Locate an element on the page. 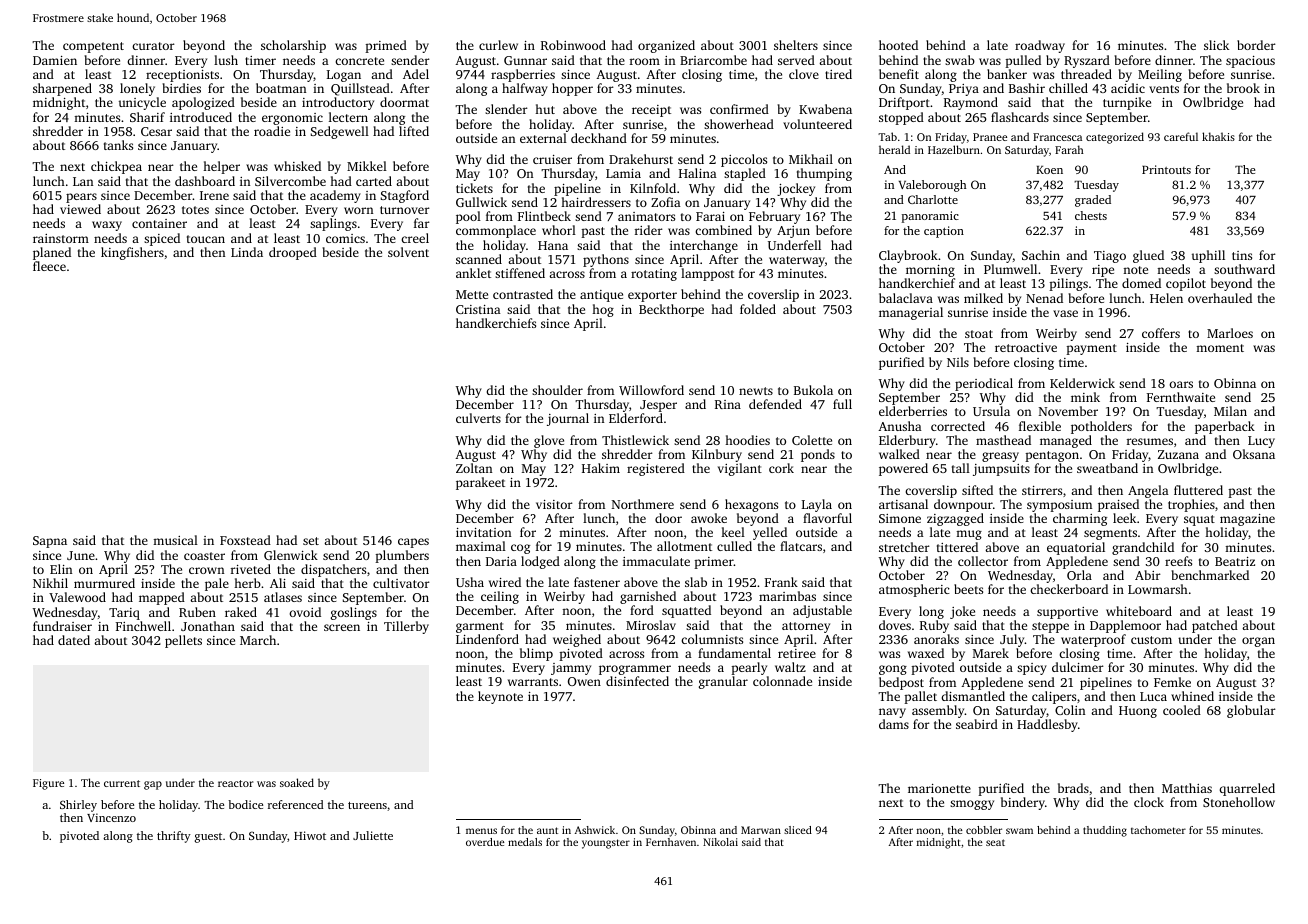  Nikolai is located at coordinates (720, 842).
